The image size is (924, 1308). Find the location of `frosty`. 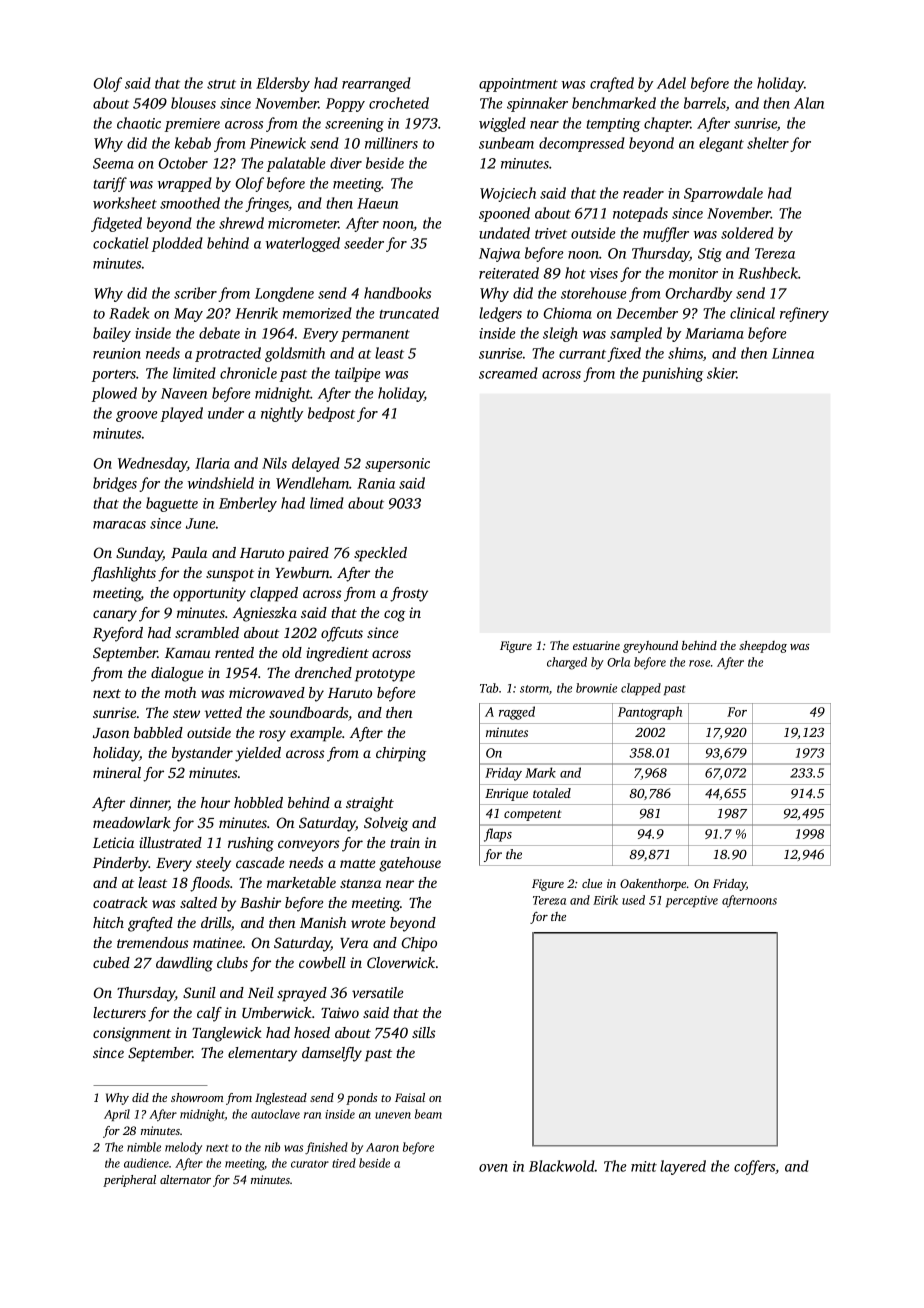

frosty is located at coordinates (409, 594).
